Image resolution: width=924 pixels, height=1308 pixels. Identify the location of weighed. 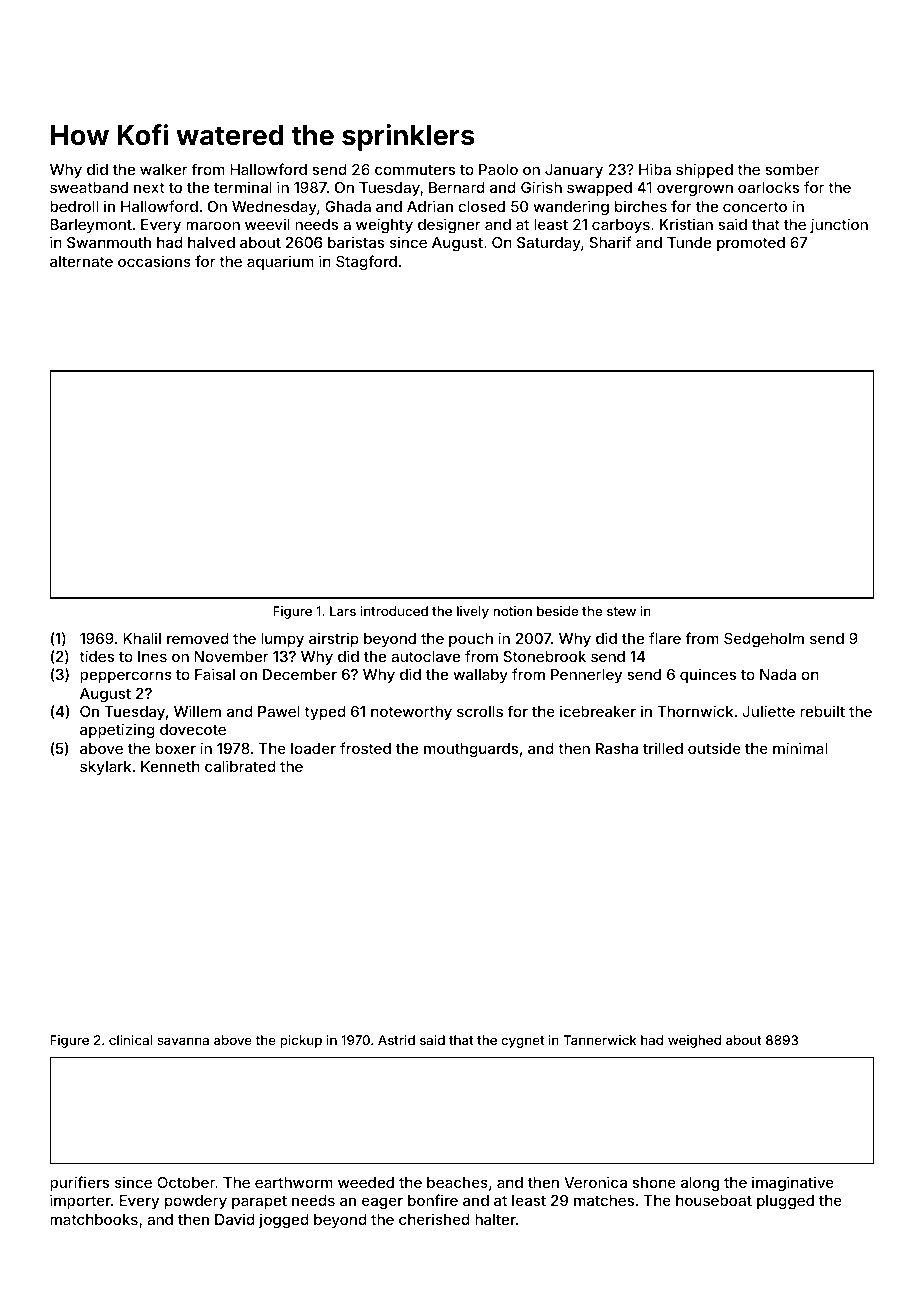
(694, 1041).
